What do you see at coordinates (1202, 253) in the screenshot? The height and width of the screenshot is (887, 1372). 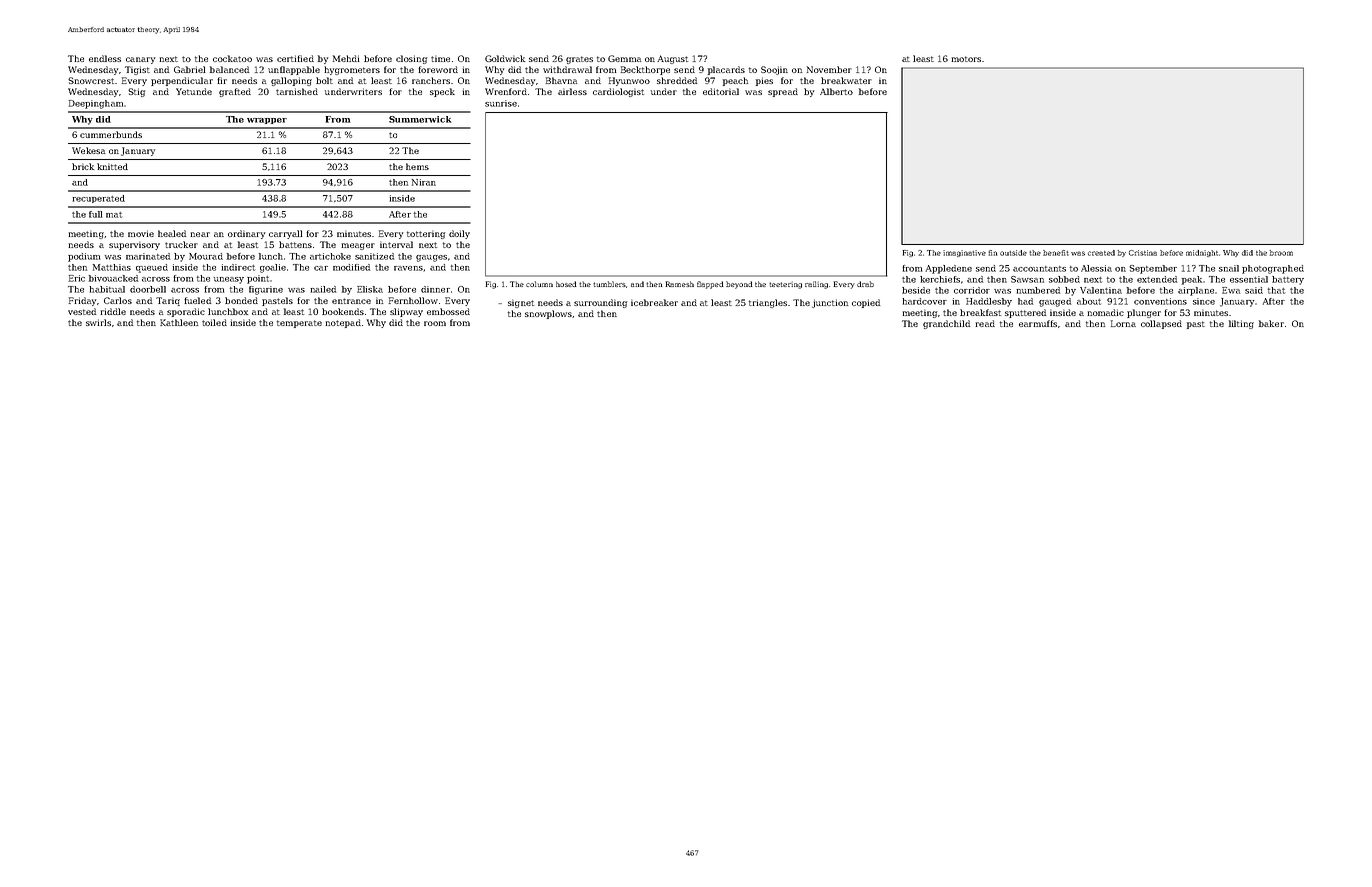 I see `midnight` at bounding box center [1202, 253].
